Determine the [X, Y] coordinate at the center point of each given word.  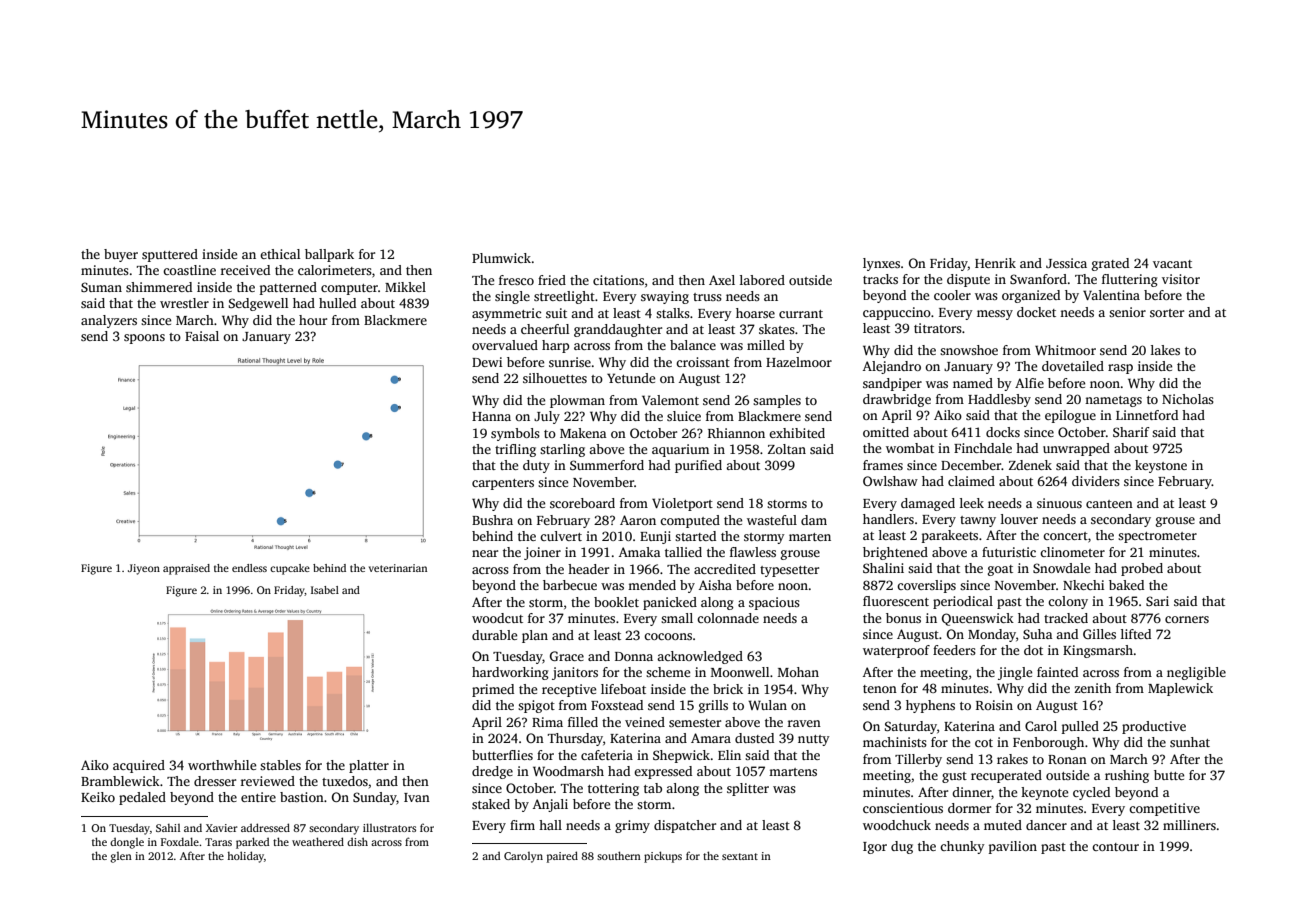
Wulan [767, 705]
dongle [127, 843]
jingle [1015, 673]
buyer [121, 255]
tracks [880, 279]
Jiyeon [144, 569]
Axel [722, 280]
